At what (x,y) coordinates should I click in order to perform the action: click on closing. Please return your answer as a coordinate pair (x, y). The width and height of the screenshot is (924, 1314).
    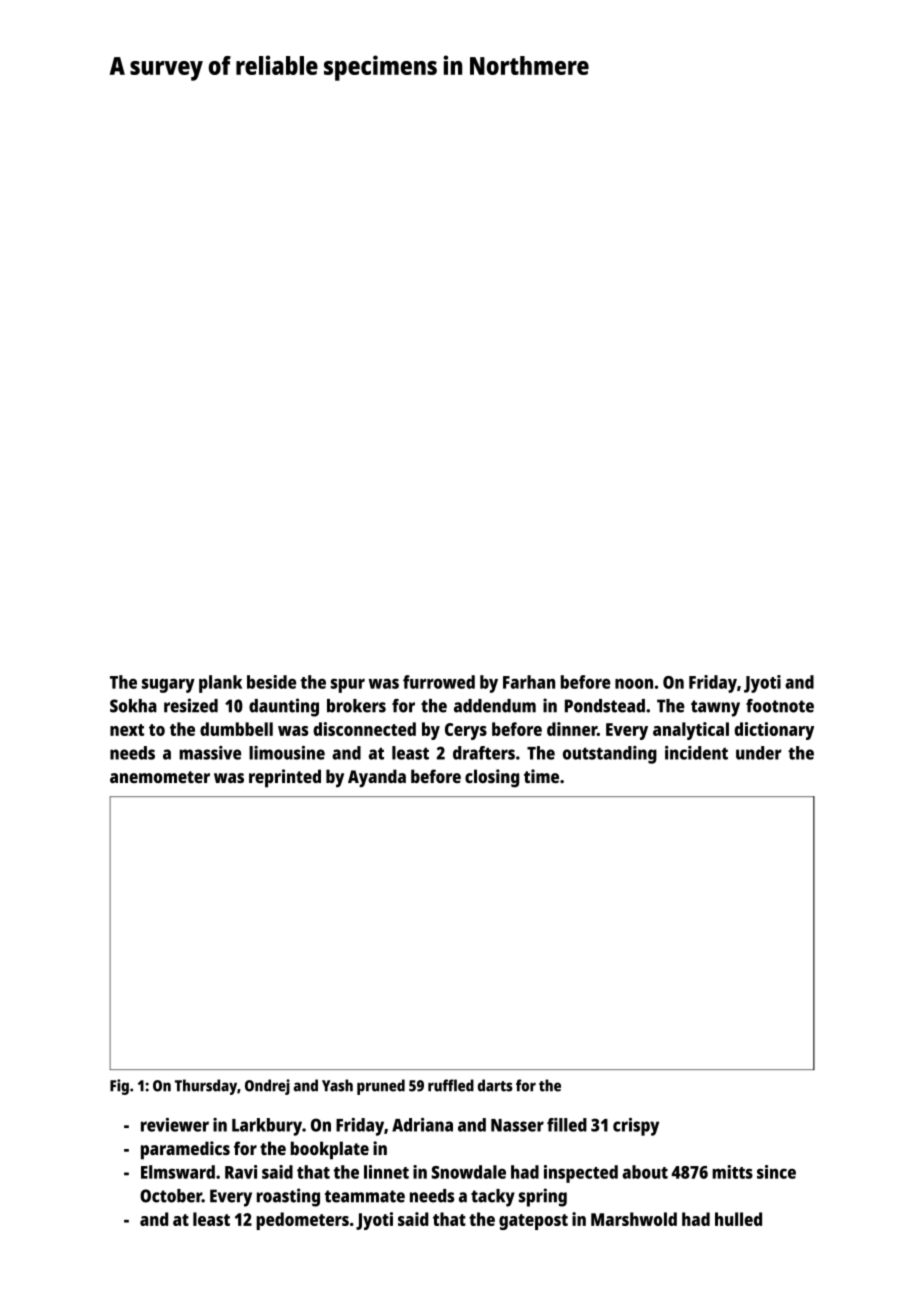
    Looking at the image, I should click on (492, 778).
